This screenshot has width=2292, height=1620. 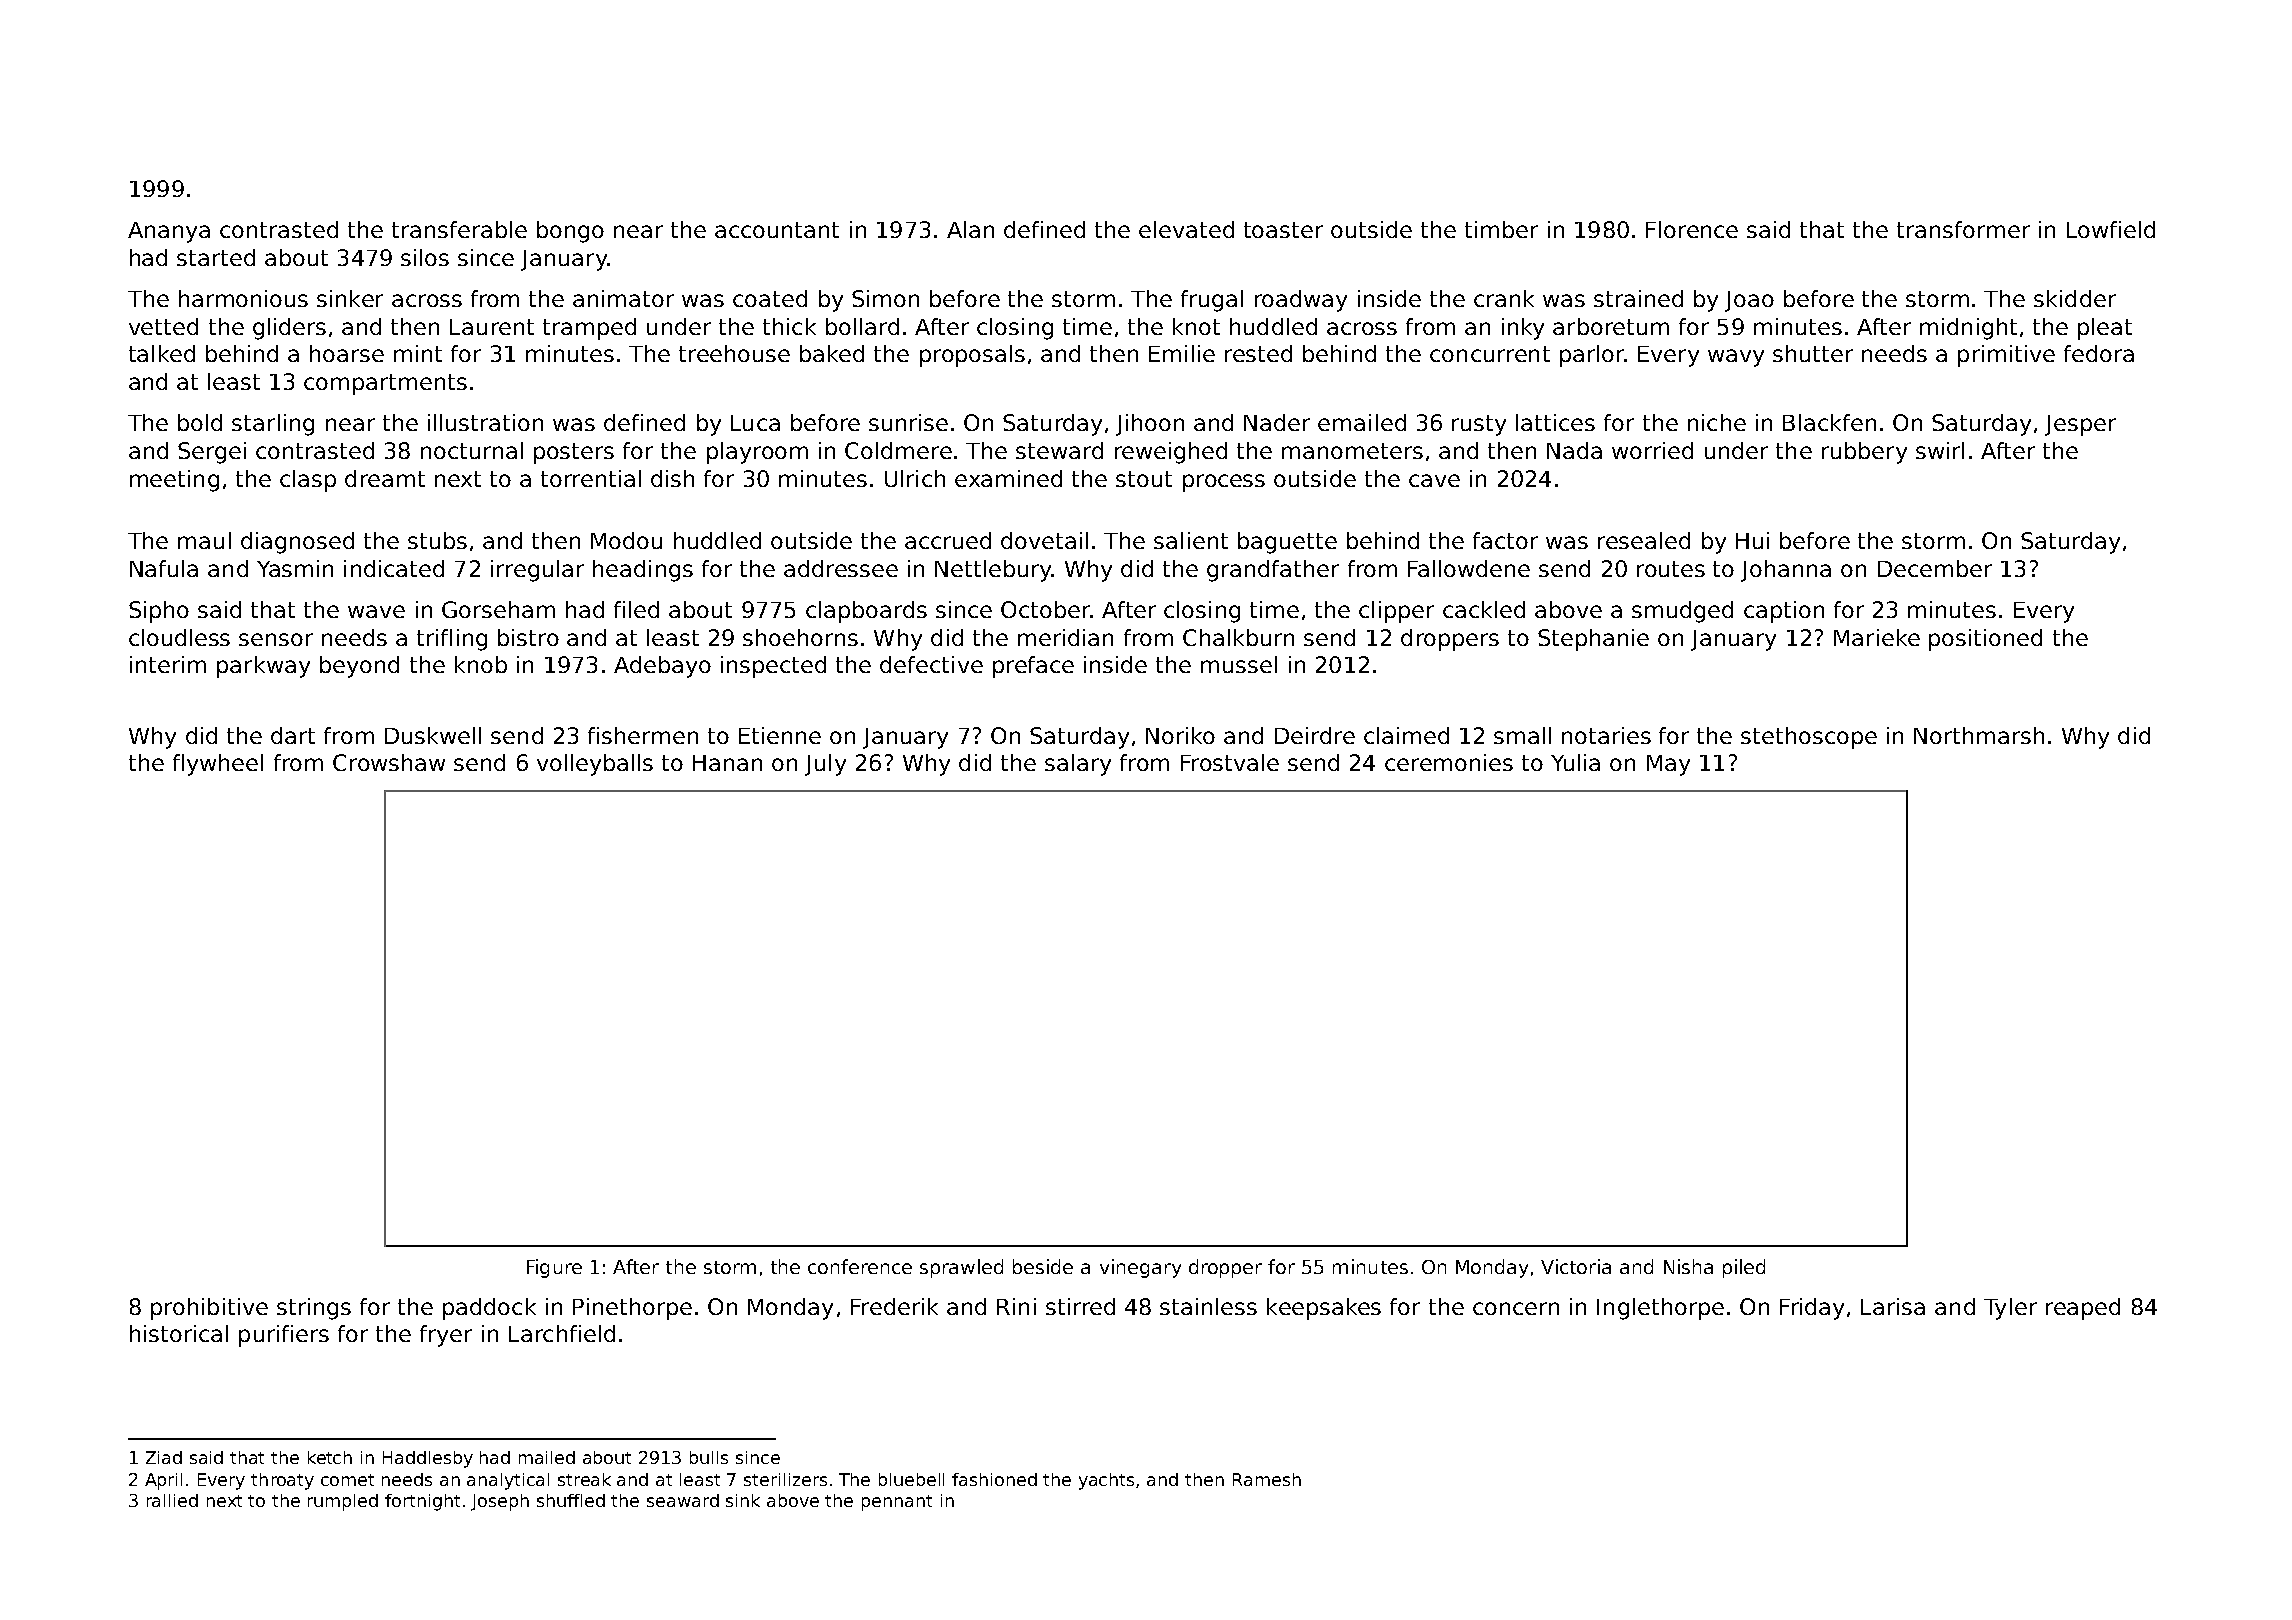 What do you see at coordinates (459, 229) in the screenshot?
I see `transferable` at bounding box center [459, 229].
